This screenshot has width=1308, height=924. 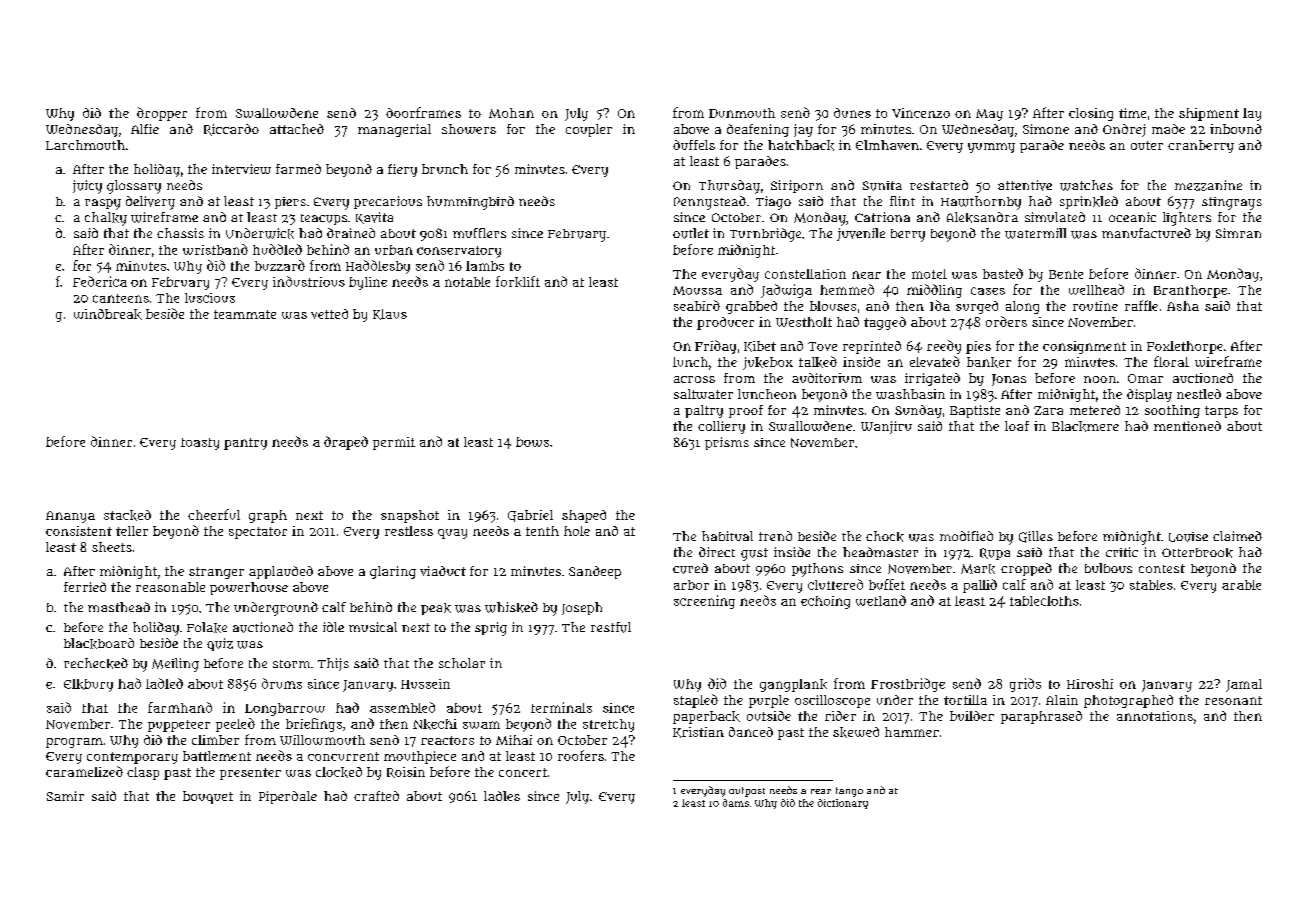 I want to click on rechecked, so click(x=96, y=663).
